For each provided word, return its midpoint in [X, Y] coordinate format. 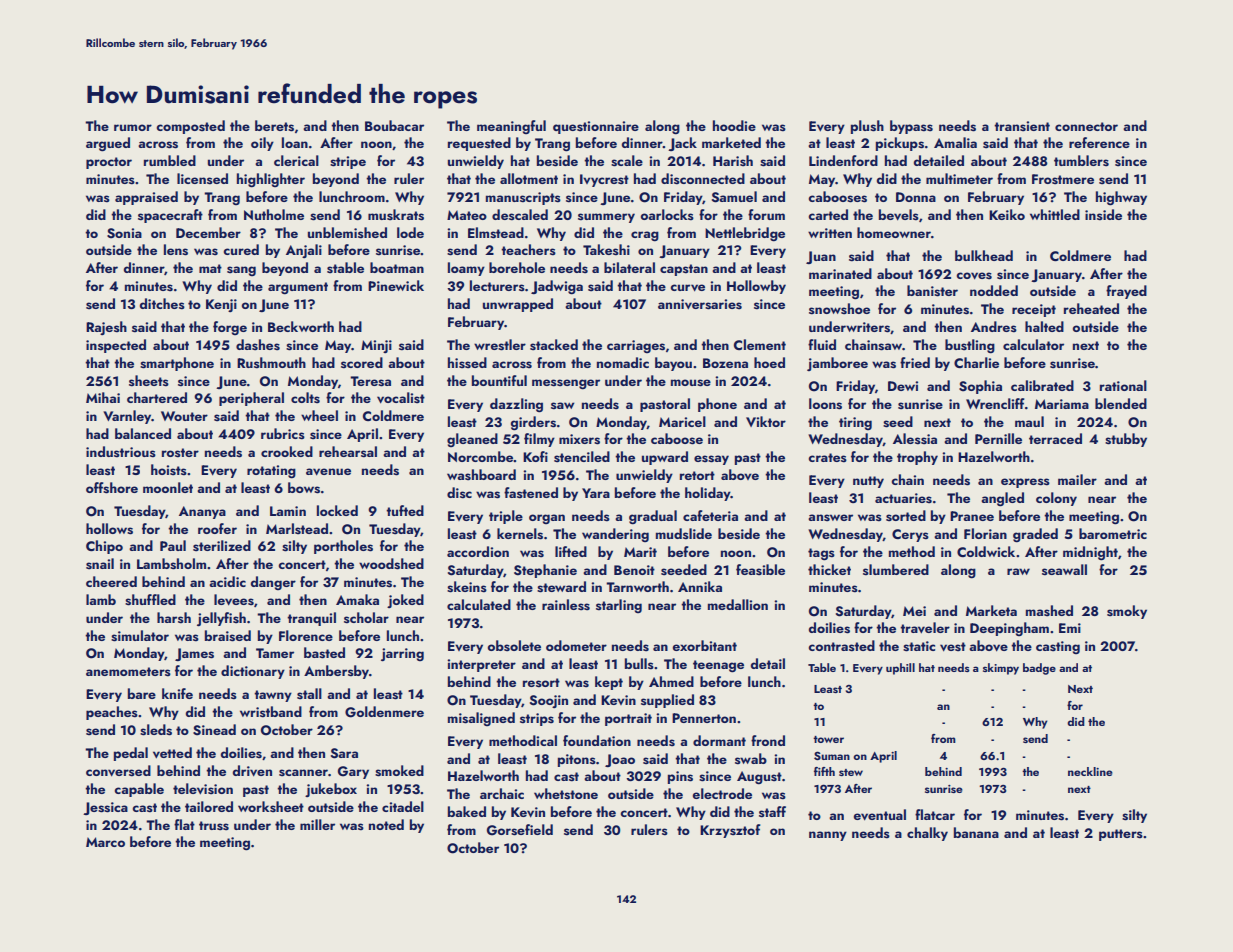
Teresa [370, 381]
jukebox [331, 790]
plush [867, 127]
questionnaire [596, 127]
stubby [1126, 440]
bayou [673, 364]
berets [274, 126]
